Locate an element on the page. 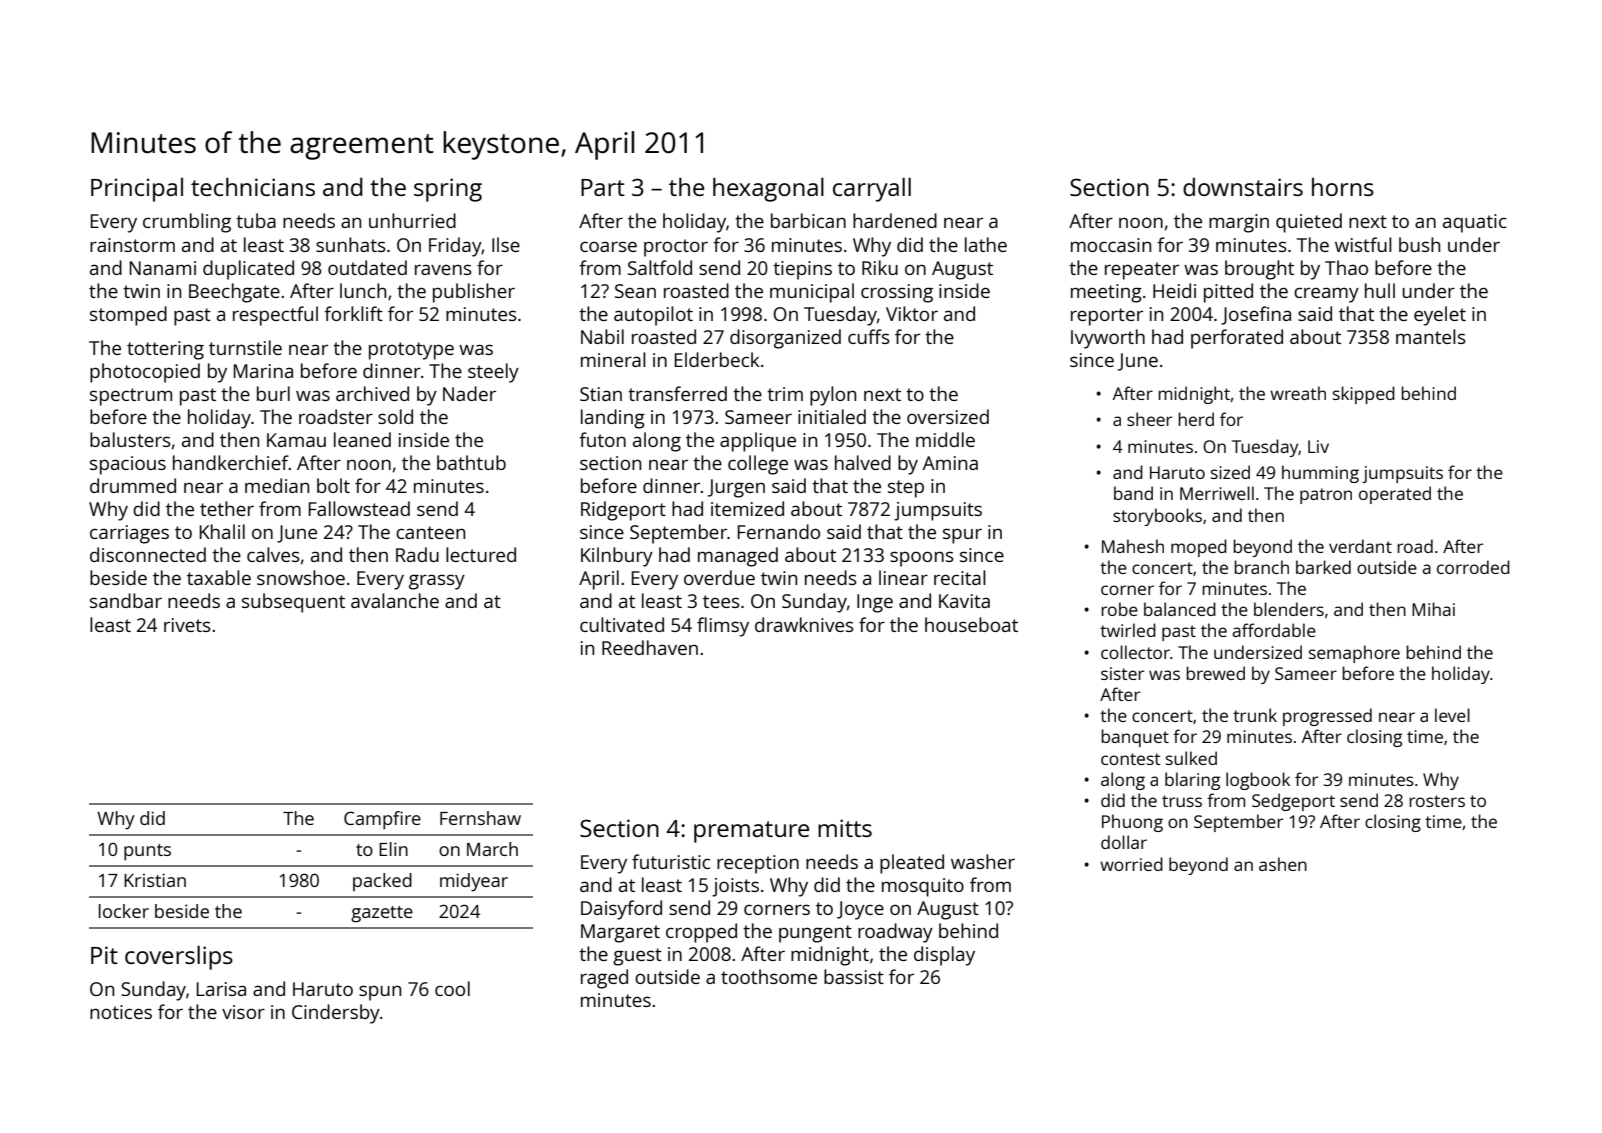 This page has height=1133, width=1602. rainstorm is located at coordinates (132, 245).
